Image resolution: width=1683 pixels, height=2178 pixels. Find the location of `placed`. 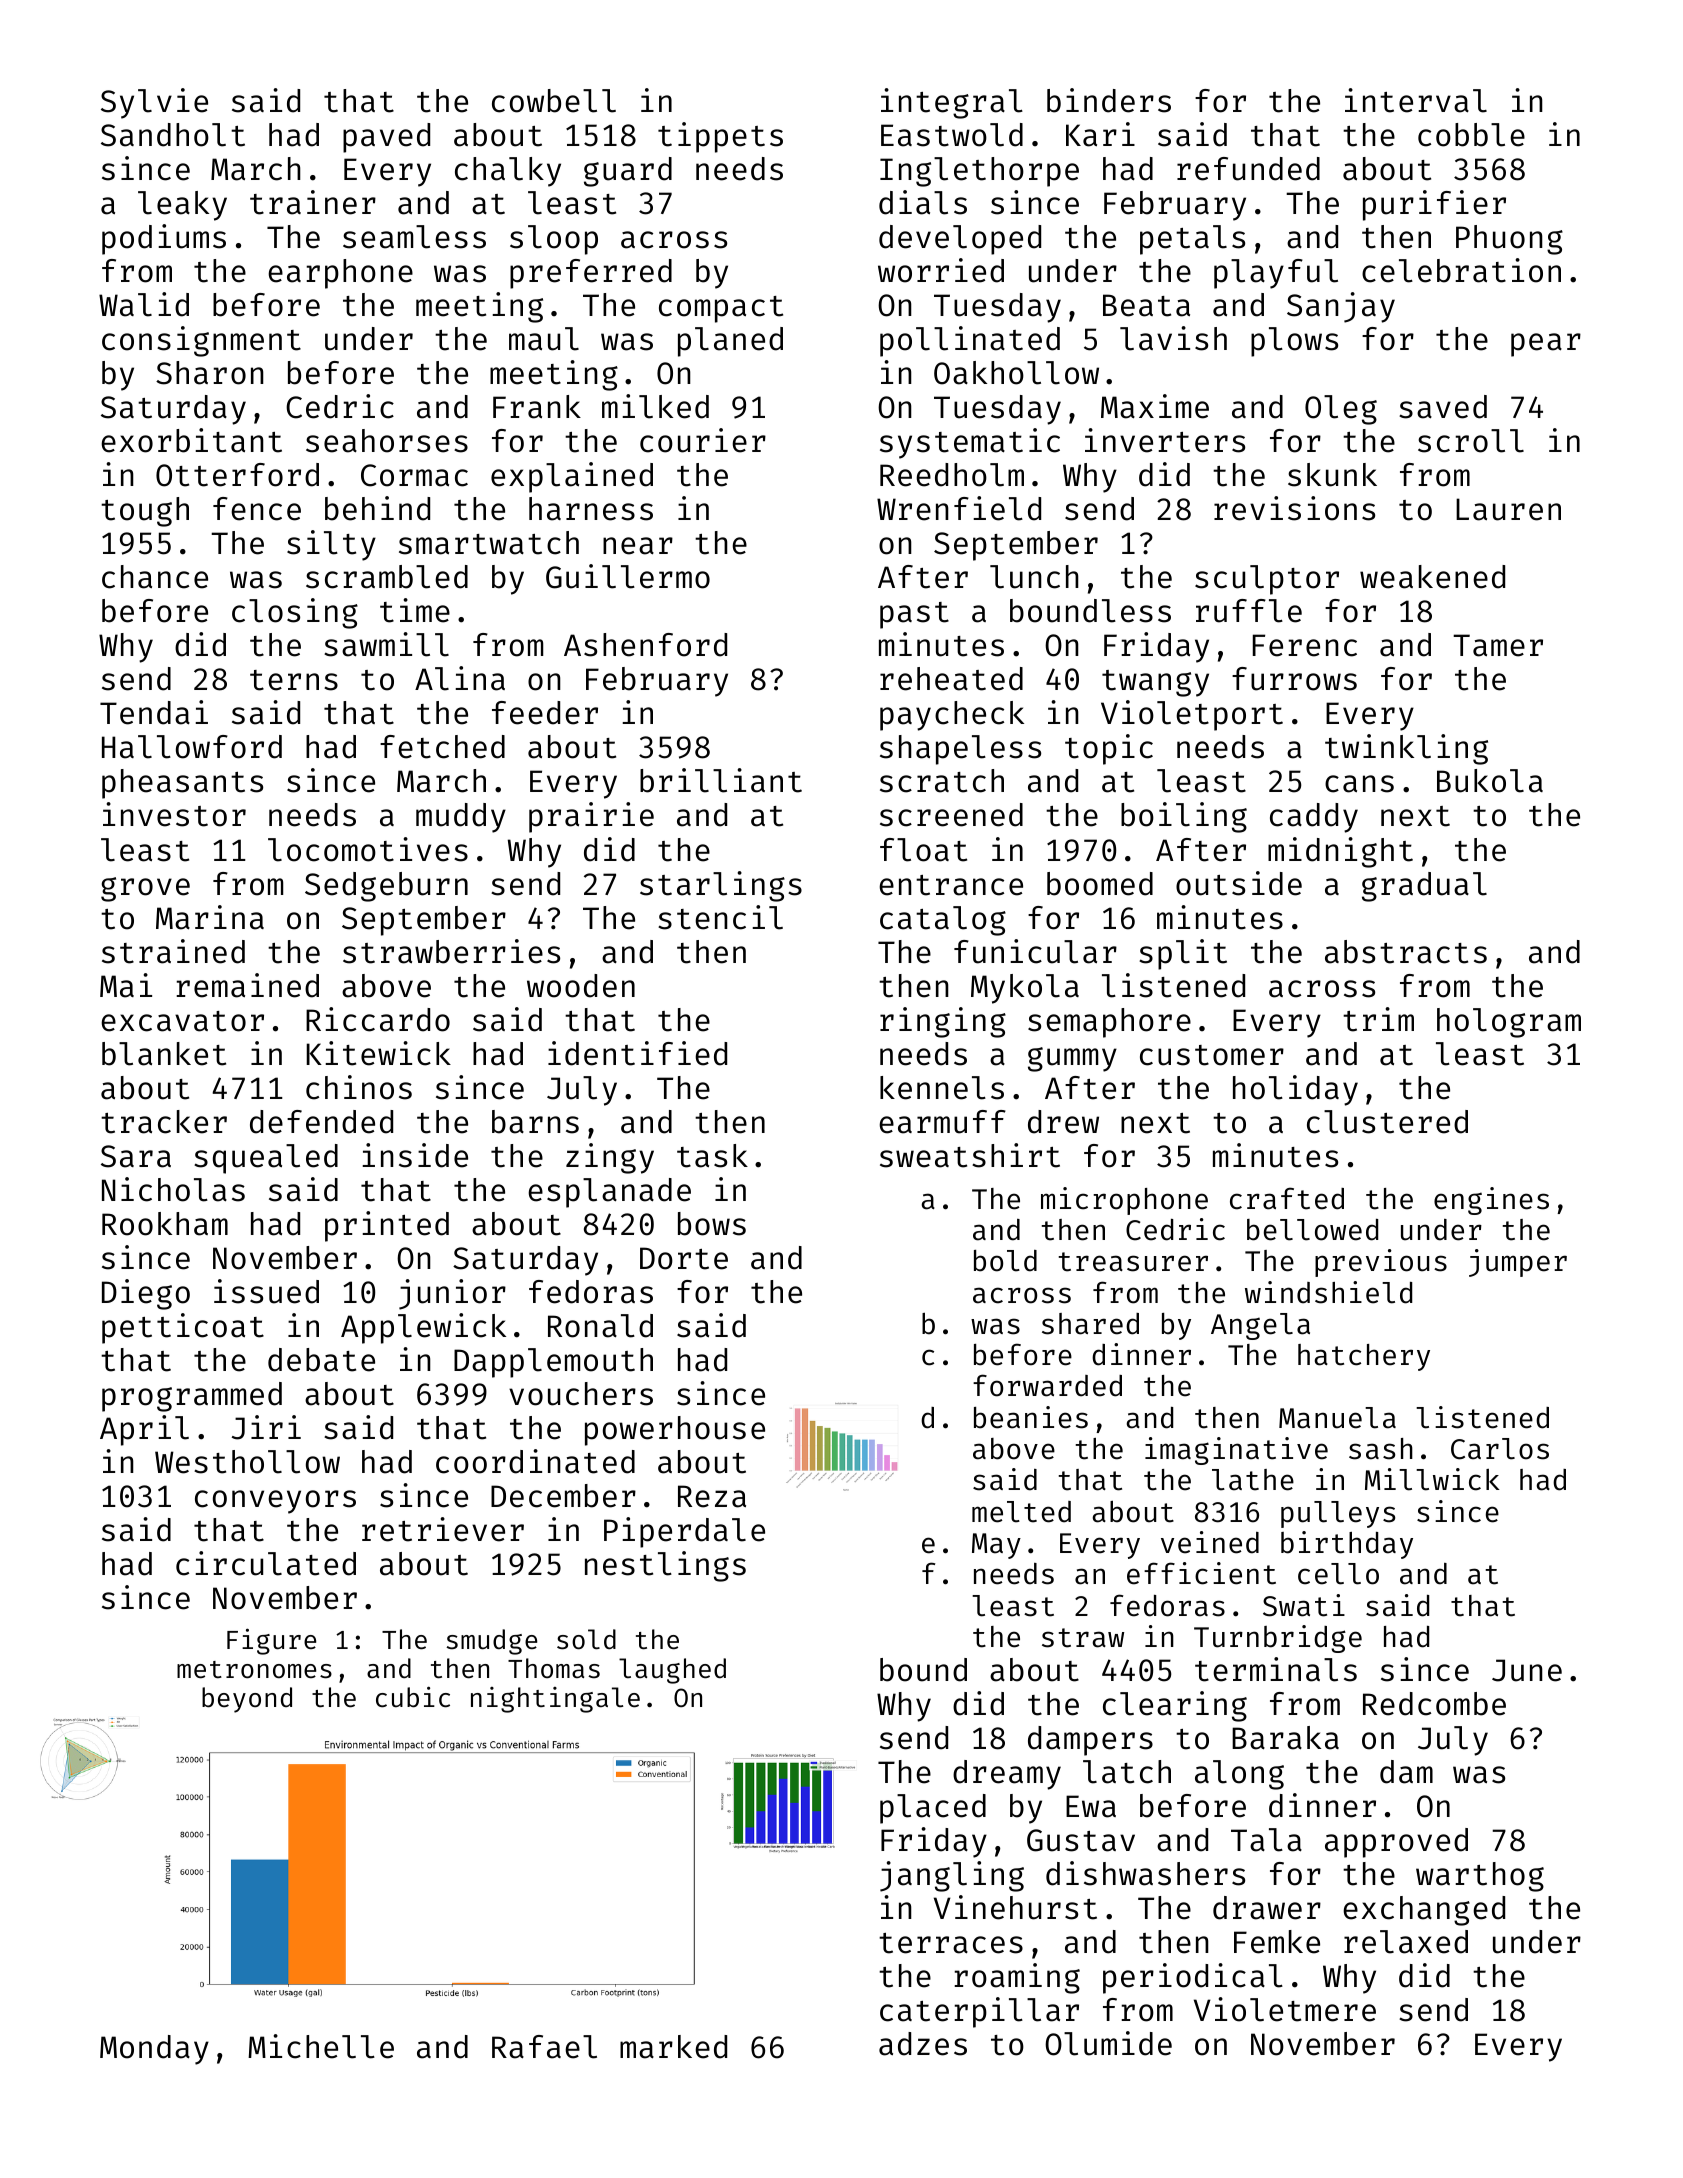

placed is located at coordinates (933, 1809).
